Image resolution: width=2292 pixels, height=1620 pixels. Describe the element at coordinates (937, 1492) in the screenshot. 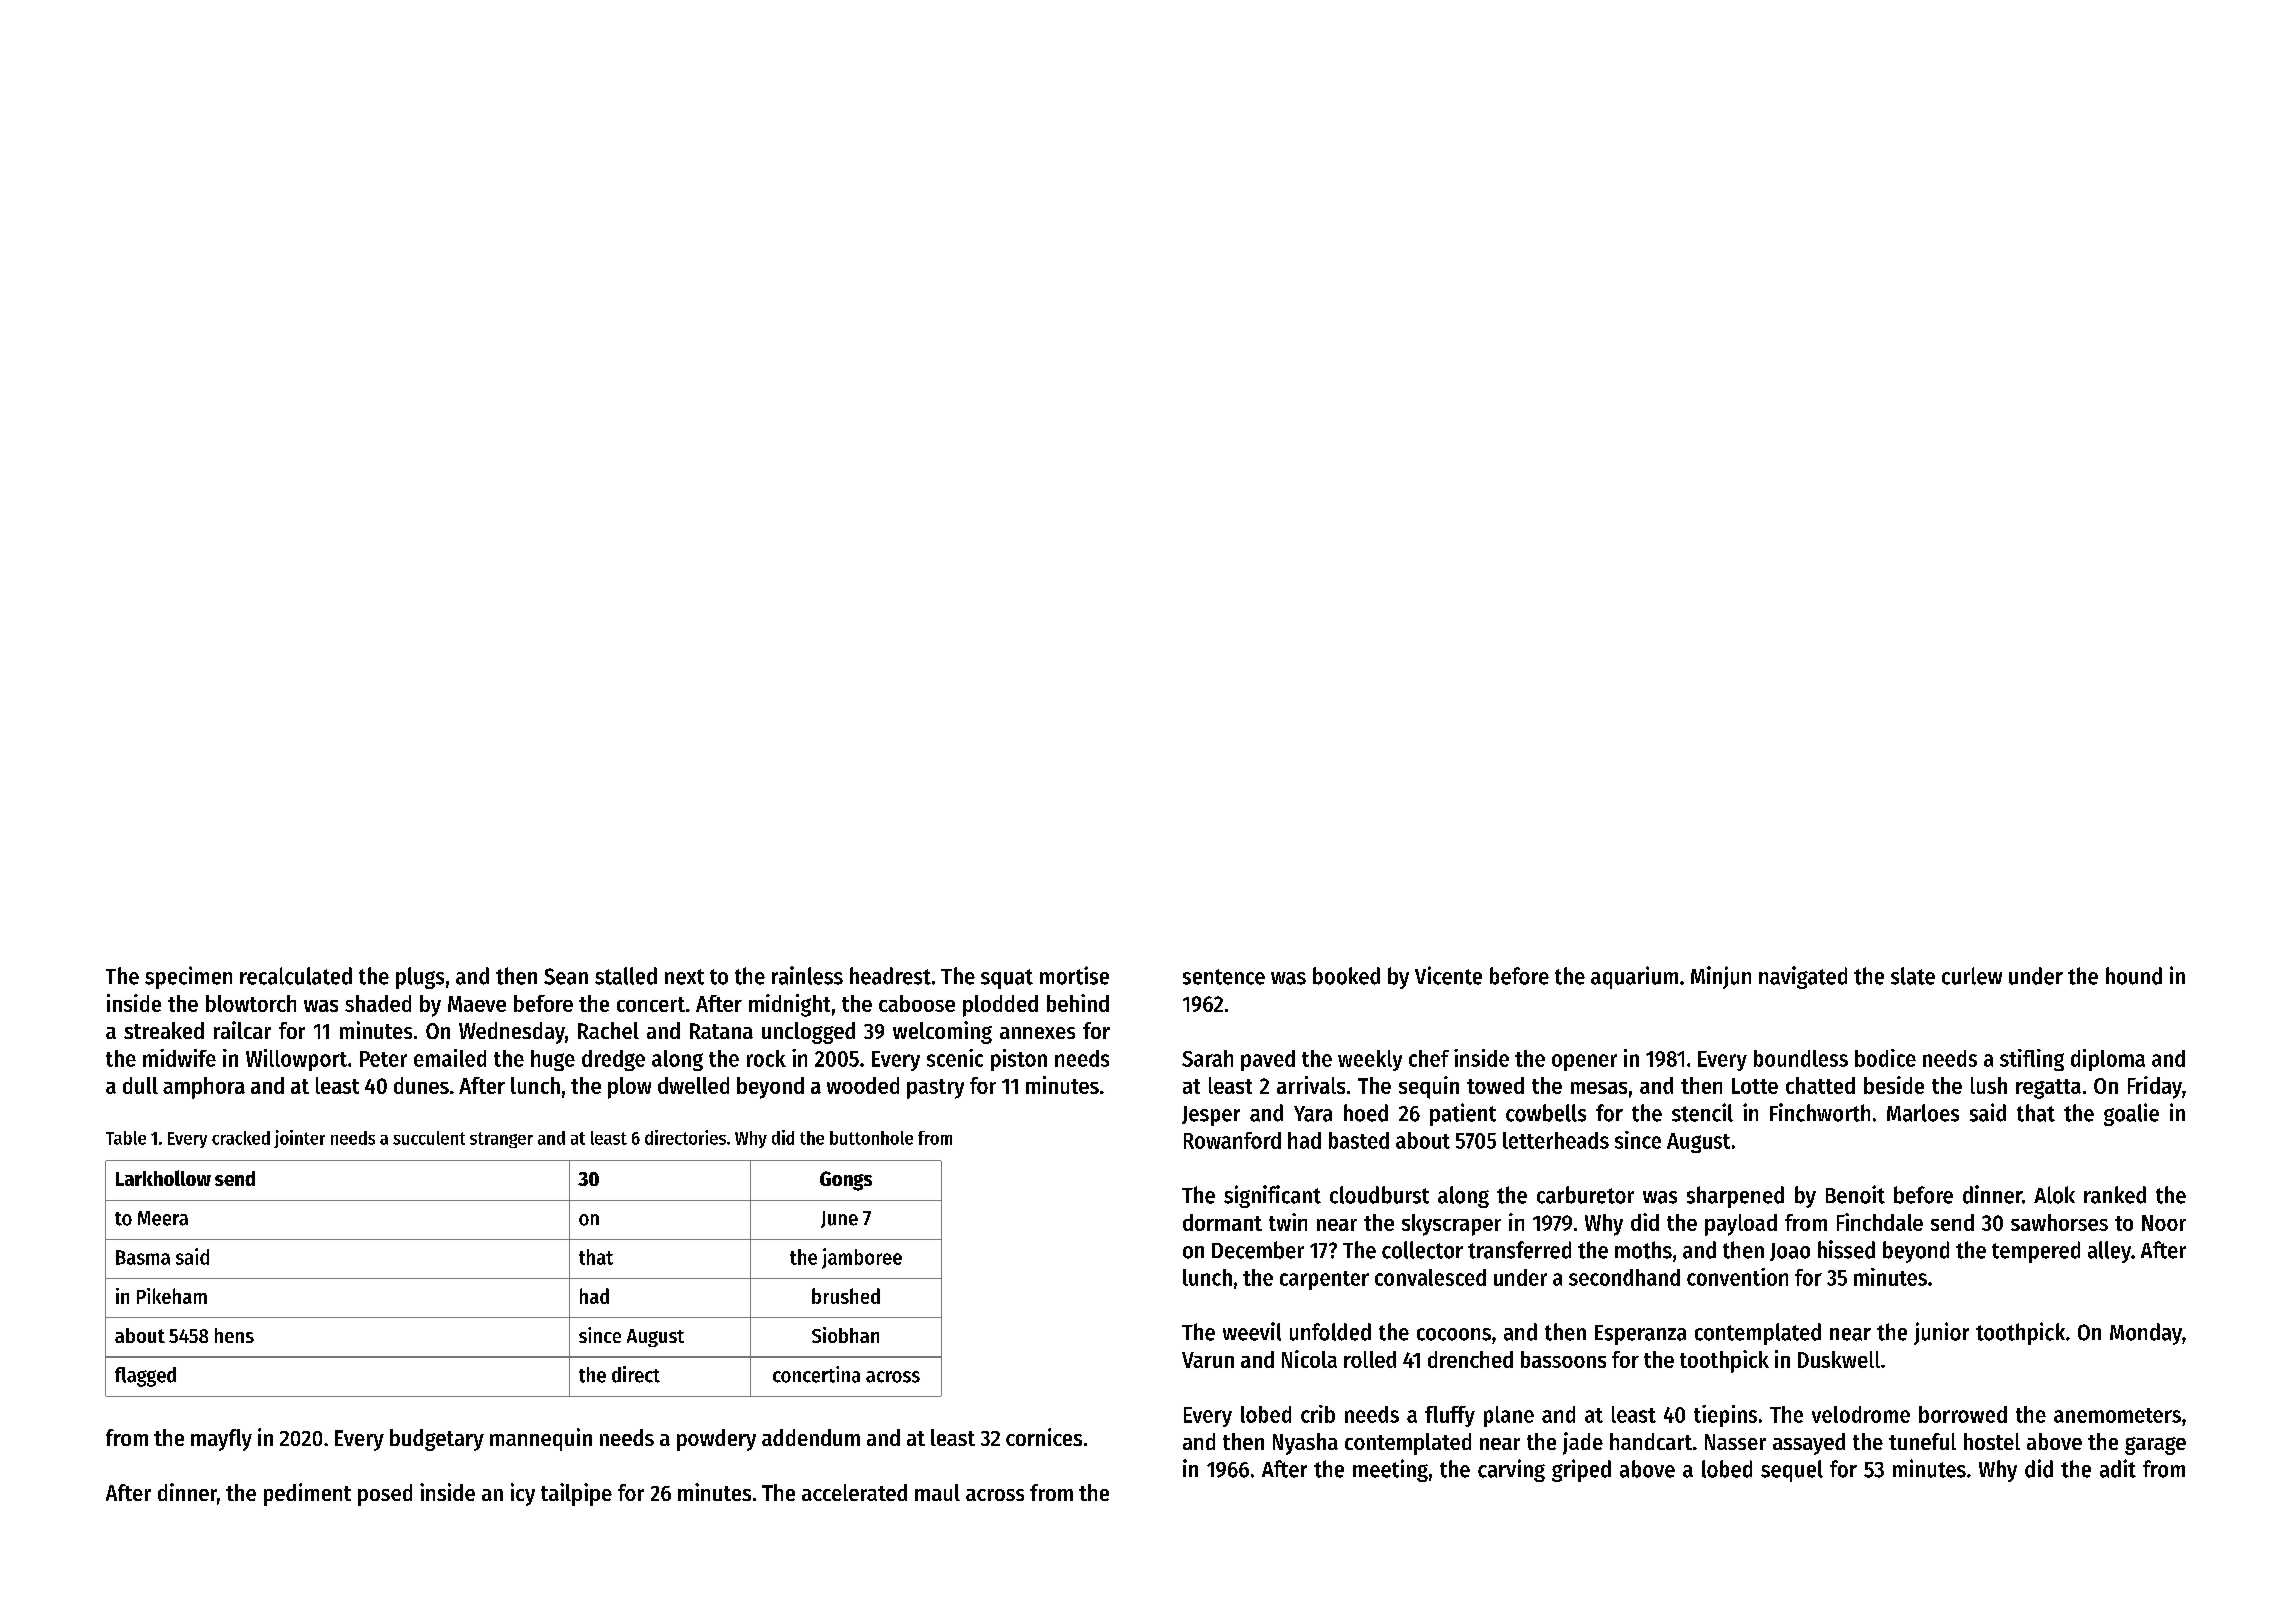

I see `maul` at that location.
